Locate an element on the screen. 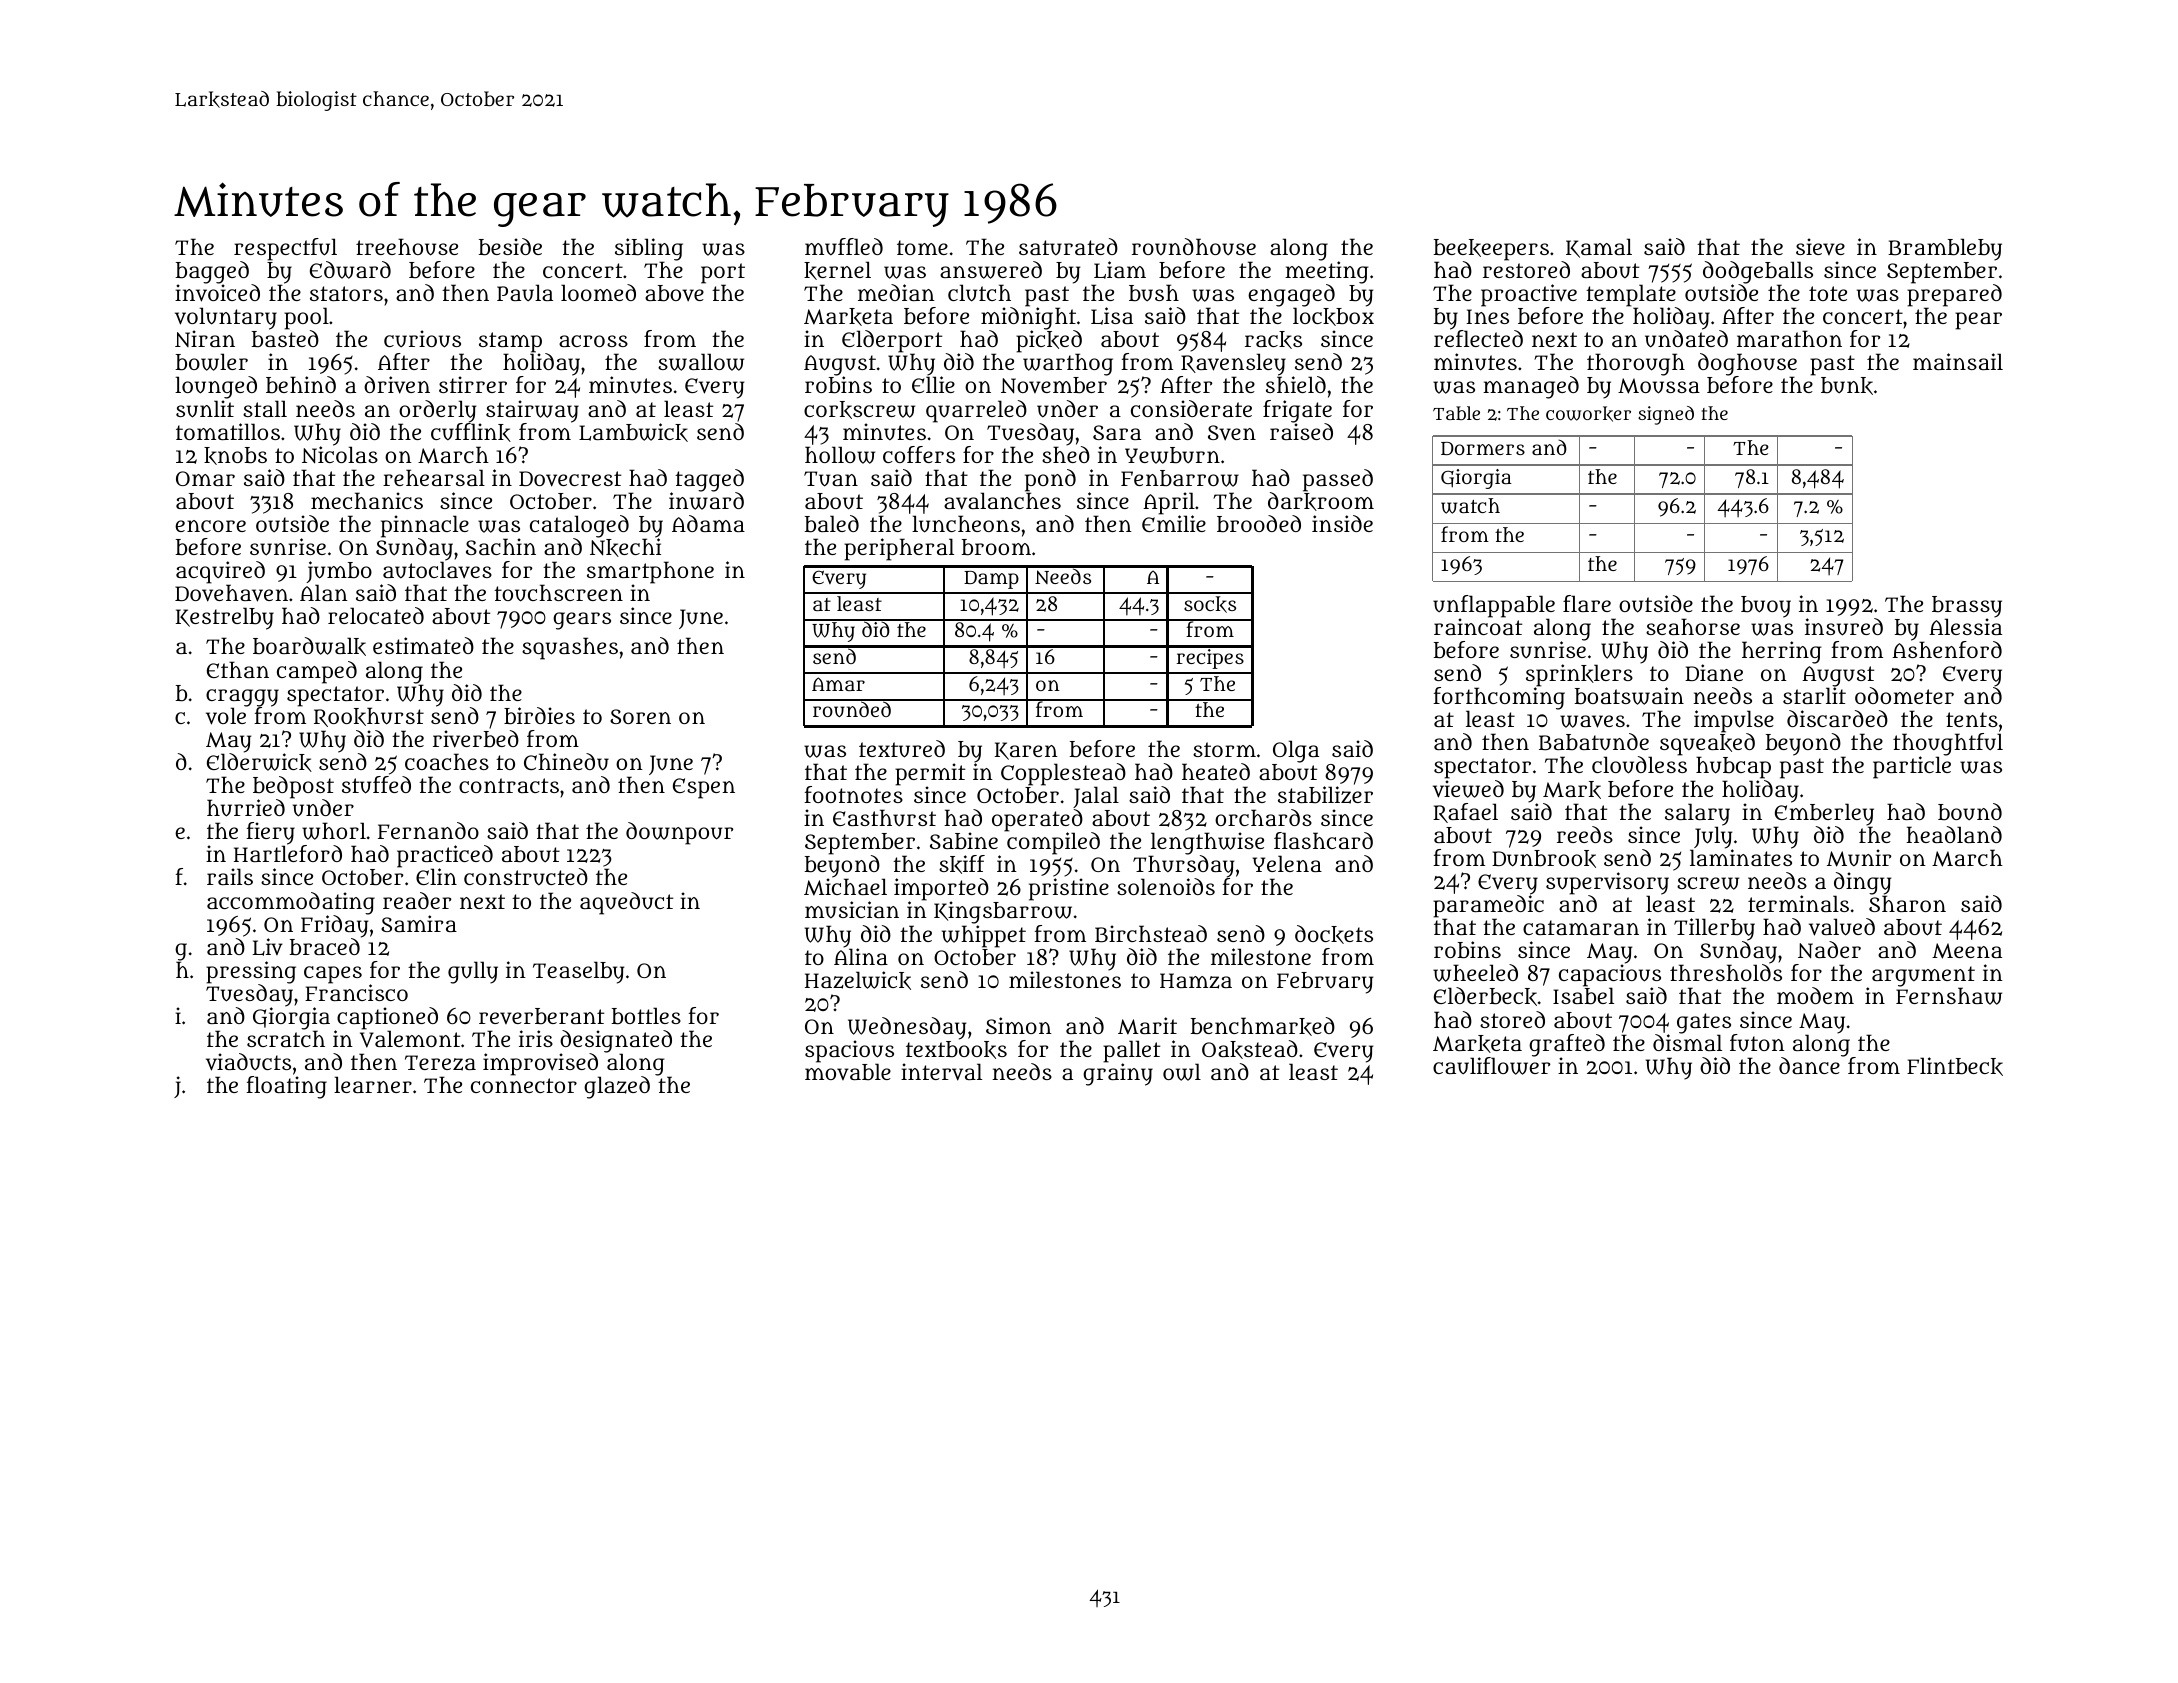 Image resolution: width=2178 pixels, height=1683 pixels. Moussa is located at coordinates (1659, 386).
